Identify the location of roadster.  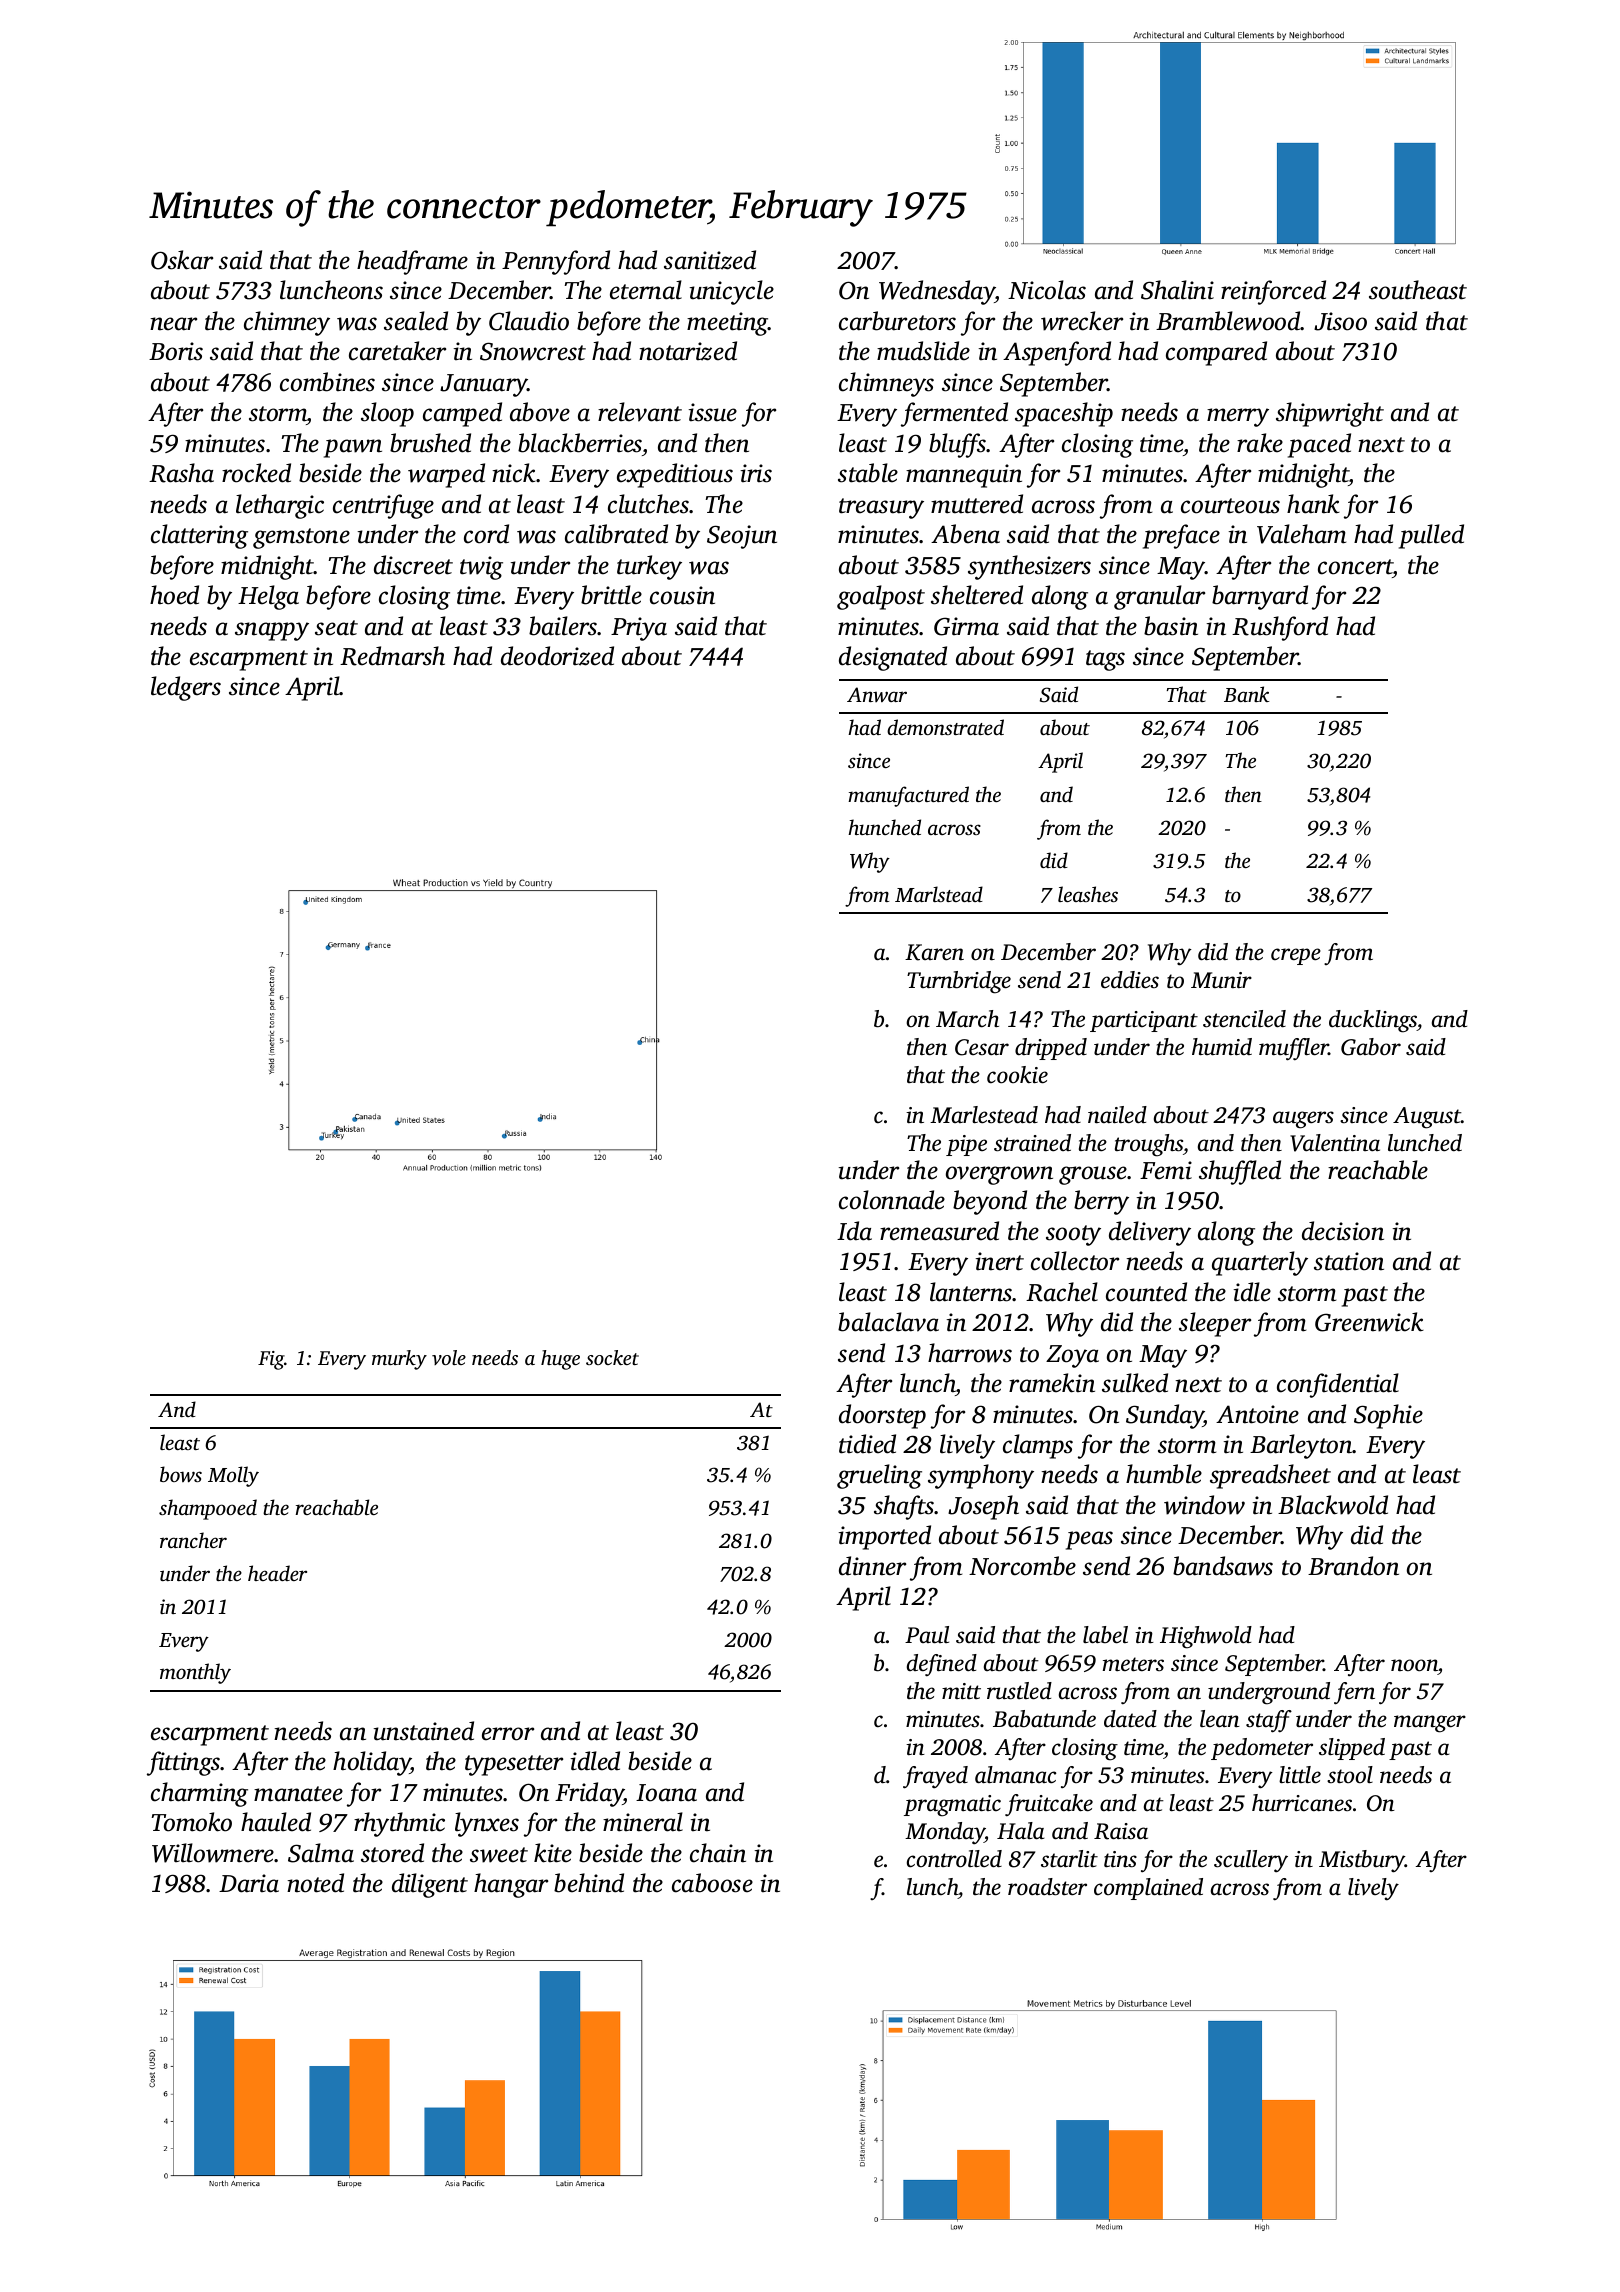
(1047, 1887).
